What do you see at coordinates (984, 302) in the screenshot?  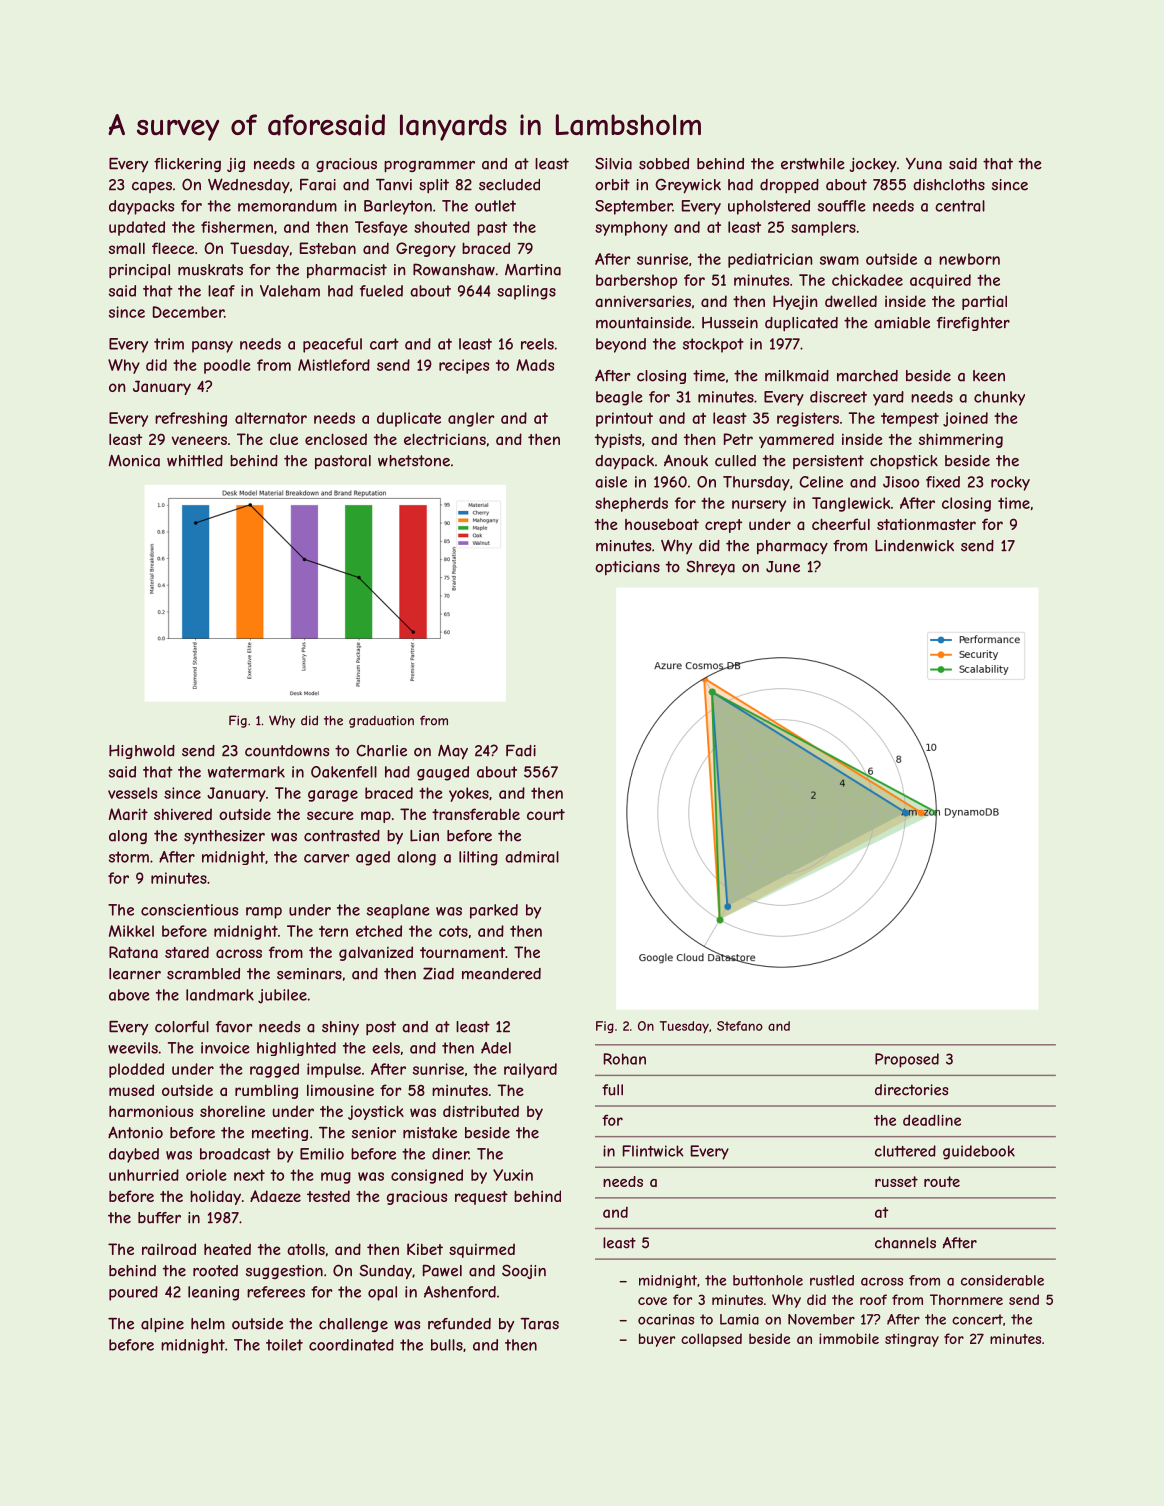 I see `partial` at bounding box center [984, 302].
